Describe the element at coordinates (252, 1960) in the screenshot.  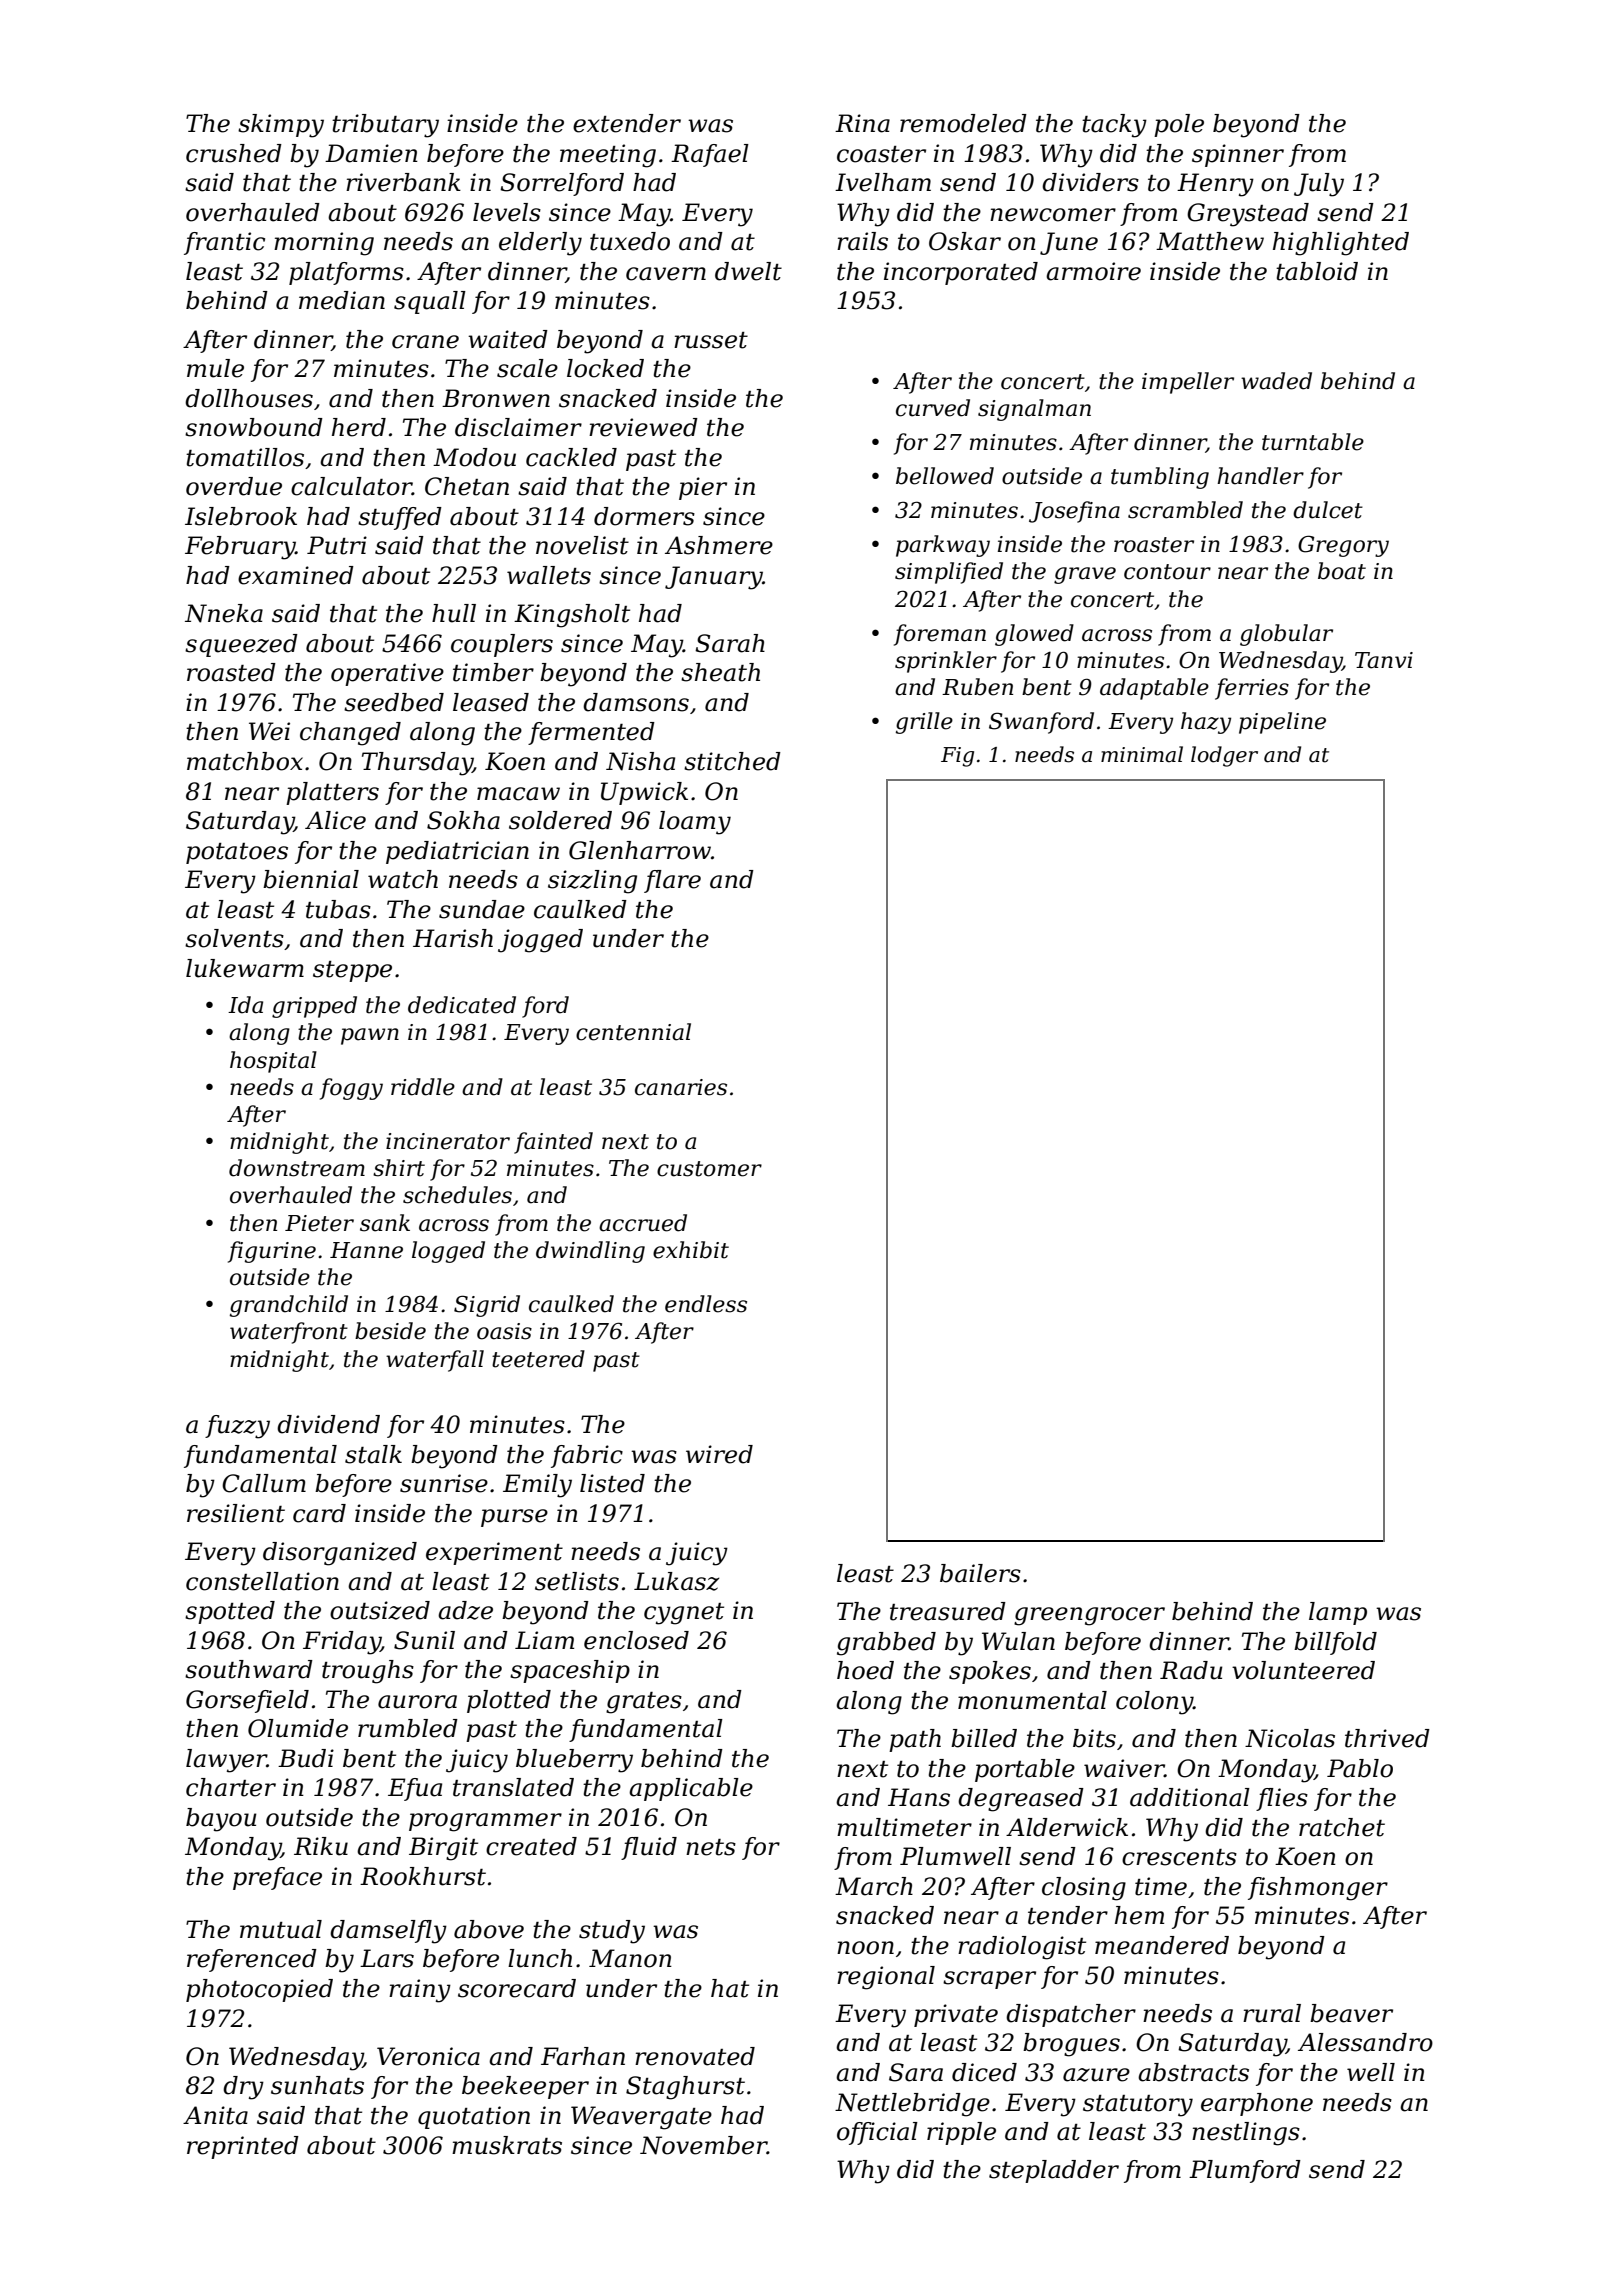
I see `referenced` at that location.
